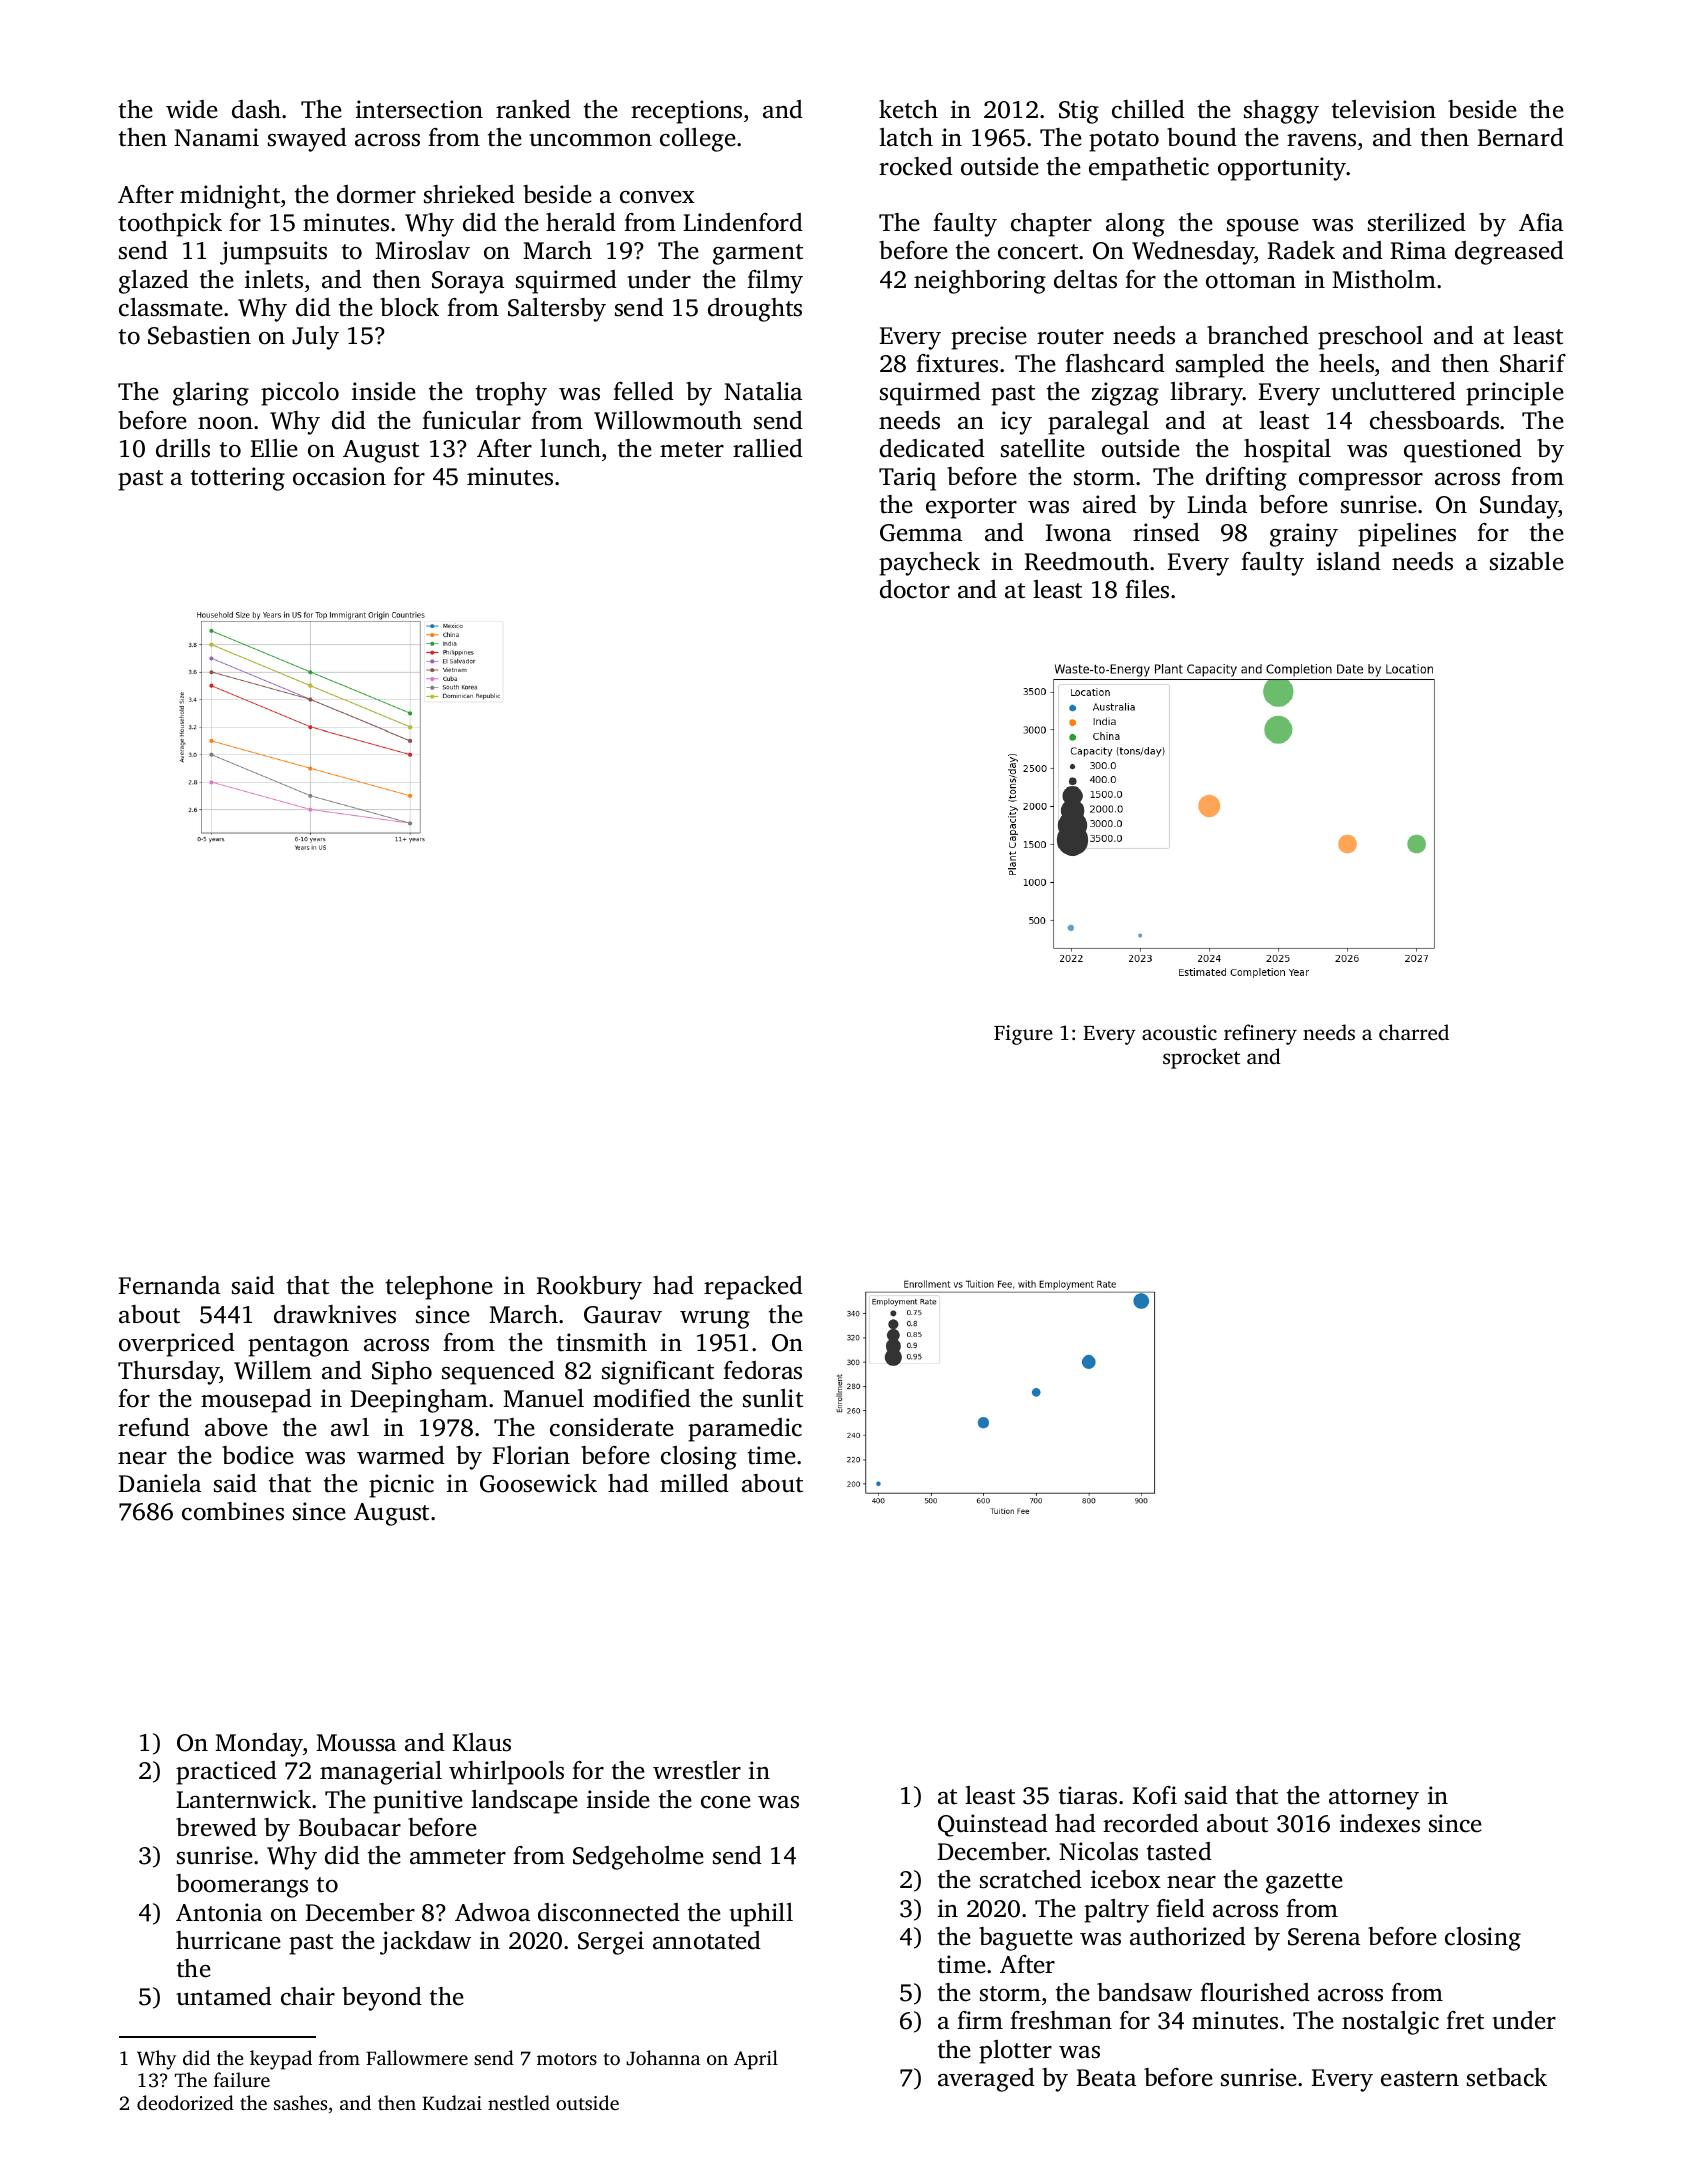 The width and height of the screenshot is (1683, 2178). I want to click on chilled, so click(1148, 109).
